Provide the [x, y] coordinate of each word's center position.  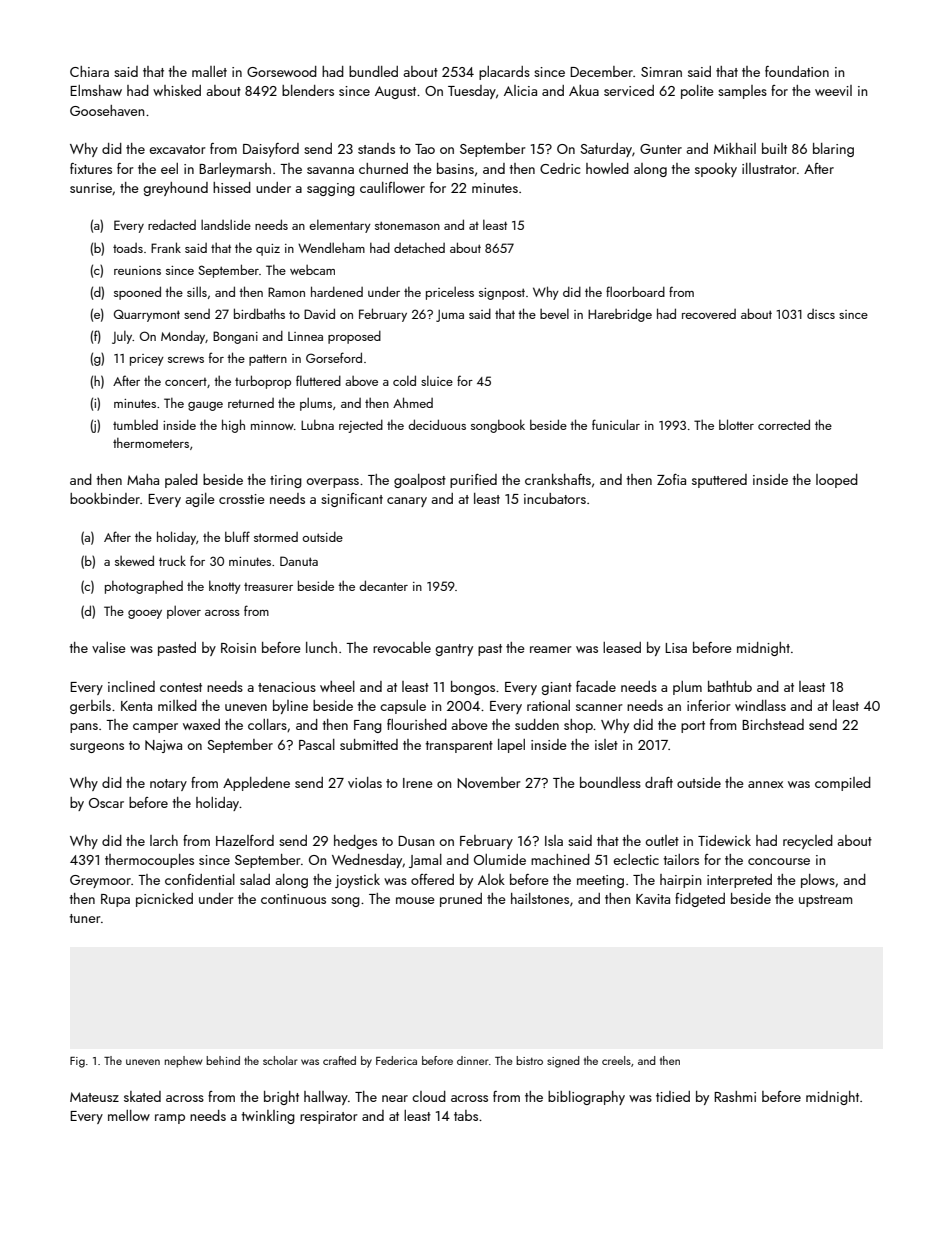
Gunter [661, 149]
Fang [368, 726]
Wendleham [331, 247]
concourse [779, 861]
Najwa [163, 746]
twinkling [268, 1117]
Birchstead [773, 724]
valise [109, 647]
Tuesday [472, 92]
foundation [797, 71]
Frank [166, 247]
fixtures [91, 168]
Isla [554, 840]
